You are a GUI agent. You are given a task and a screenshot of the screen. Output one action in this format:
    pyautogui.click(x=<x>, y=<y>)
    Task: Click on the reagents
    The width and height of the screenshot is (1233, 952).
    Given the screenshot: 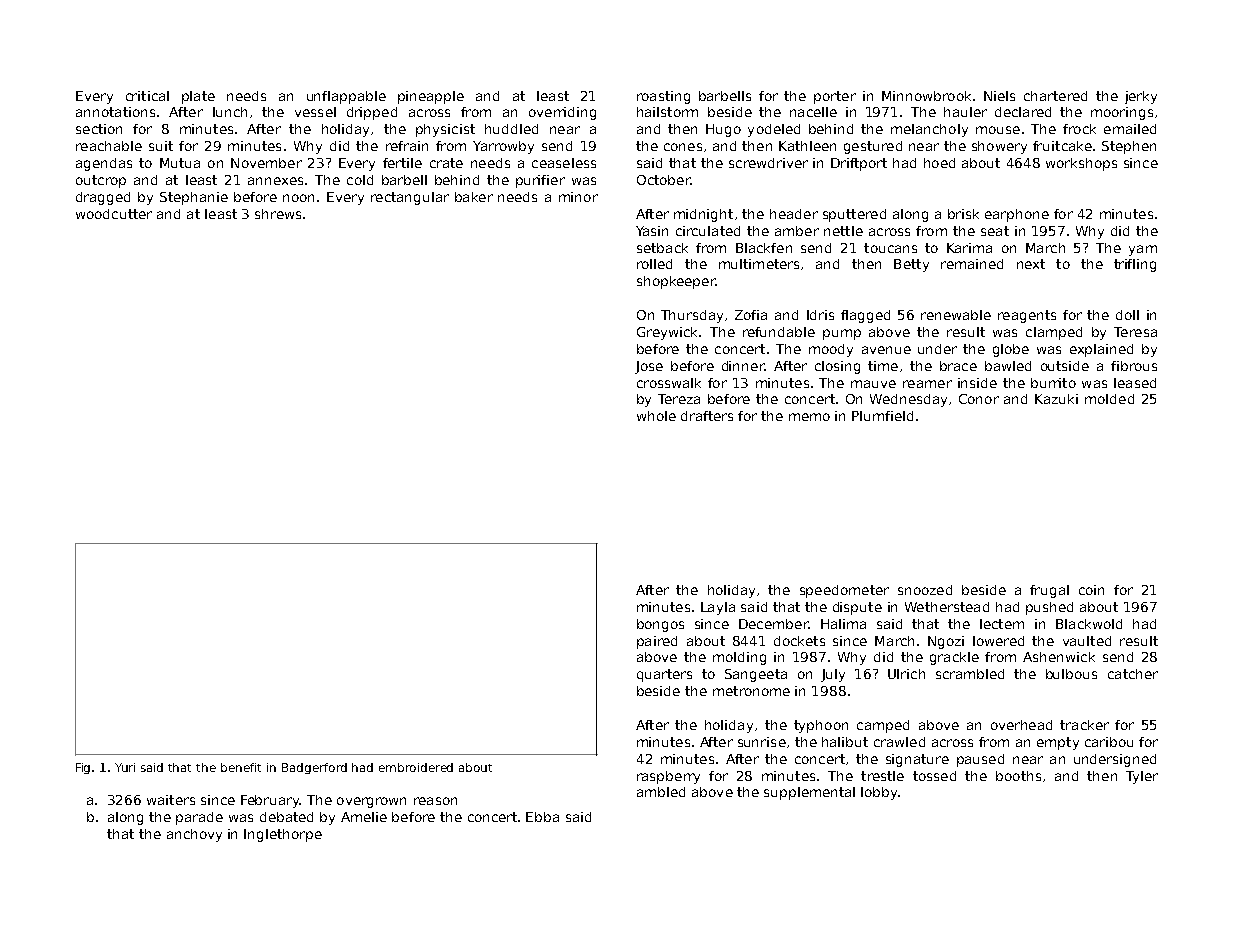 What is the action you would take?
    pyautogui.click(x=1027, y=316)
